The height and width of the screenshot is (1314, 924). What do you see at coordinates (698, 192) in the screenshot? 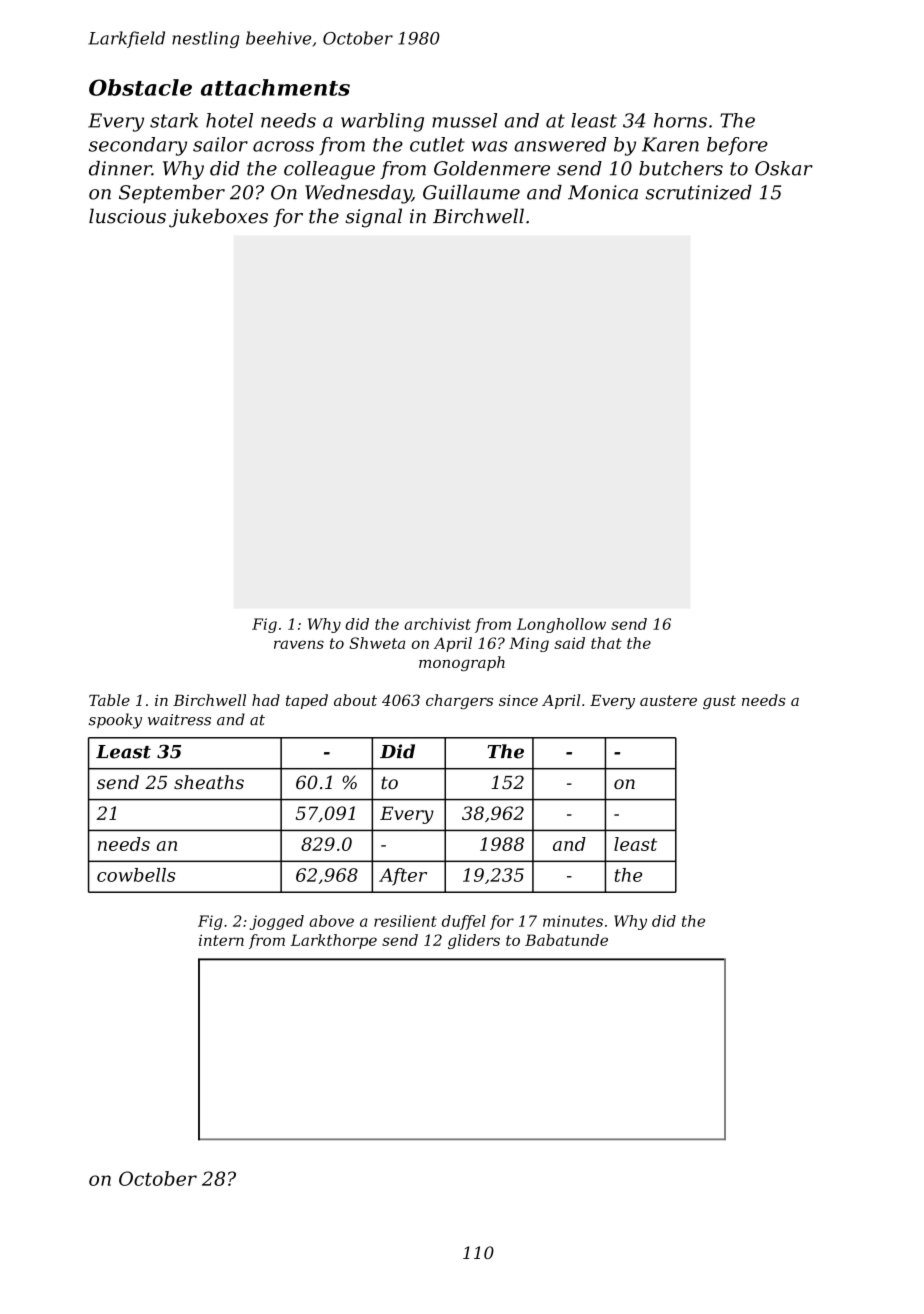
I see `scrutinized` at bounding box center [698, 192].
